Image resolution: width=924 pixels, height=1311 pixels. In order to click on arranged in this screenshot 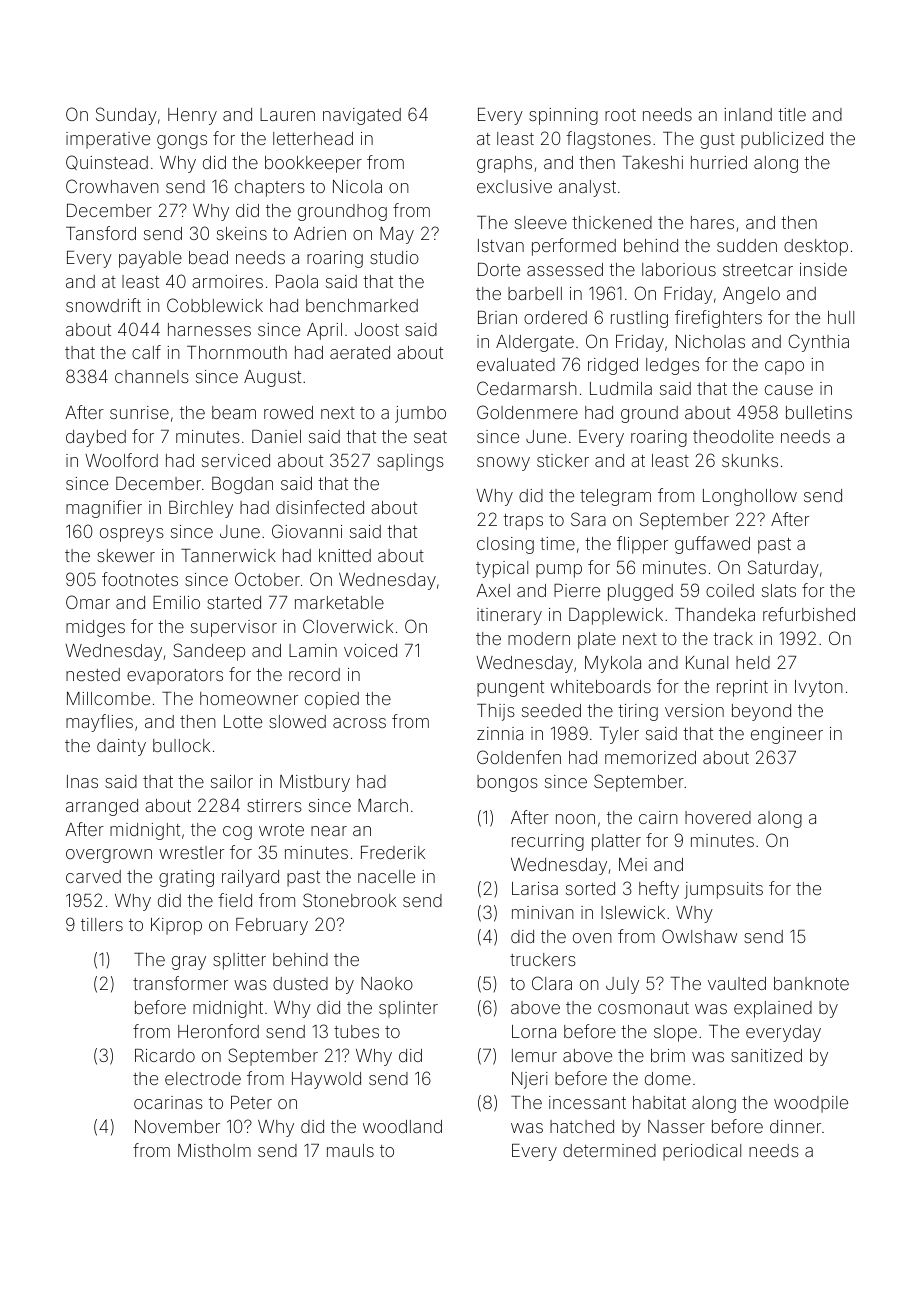, I will do `click(102, 807)`.
